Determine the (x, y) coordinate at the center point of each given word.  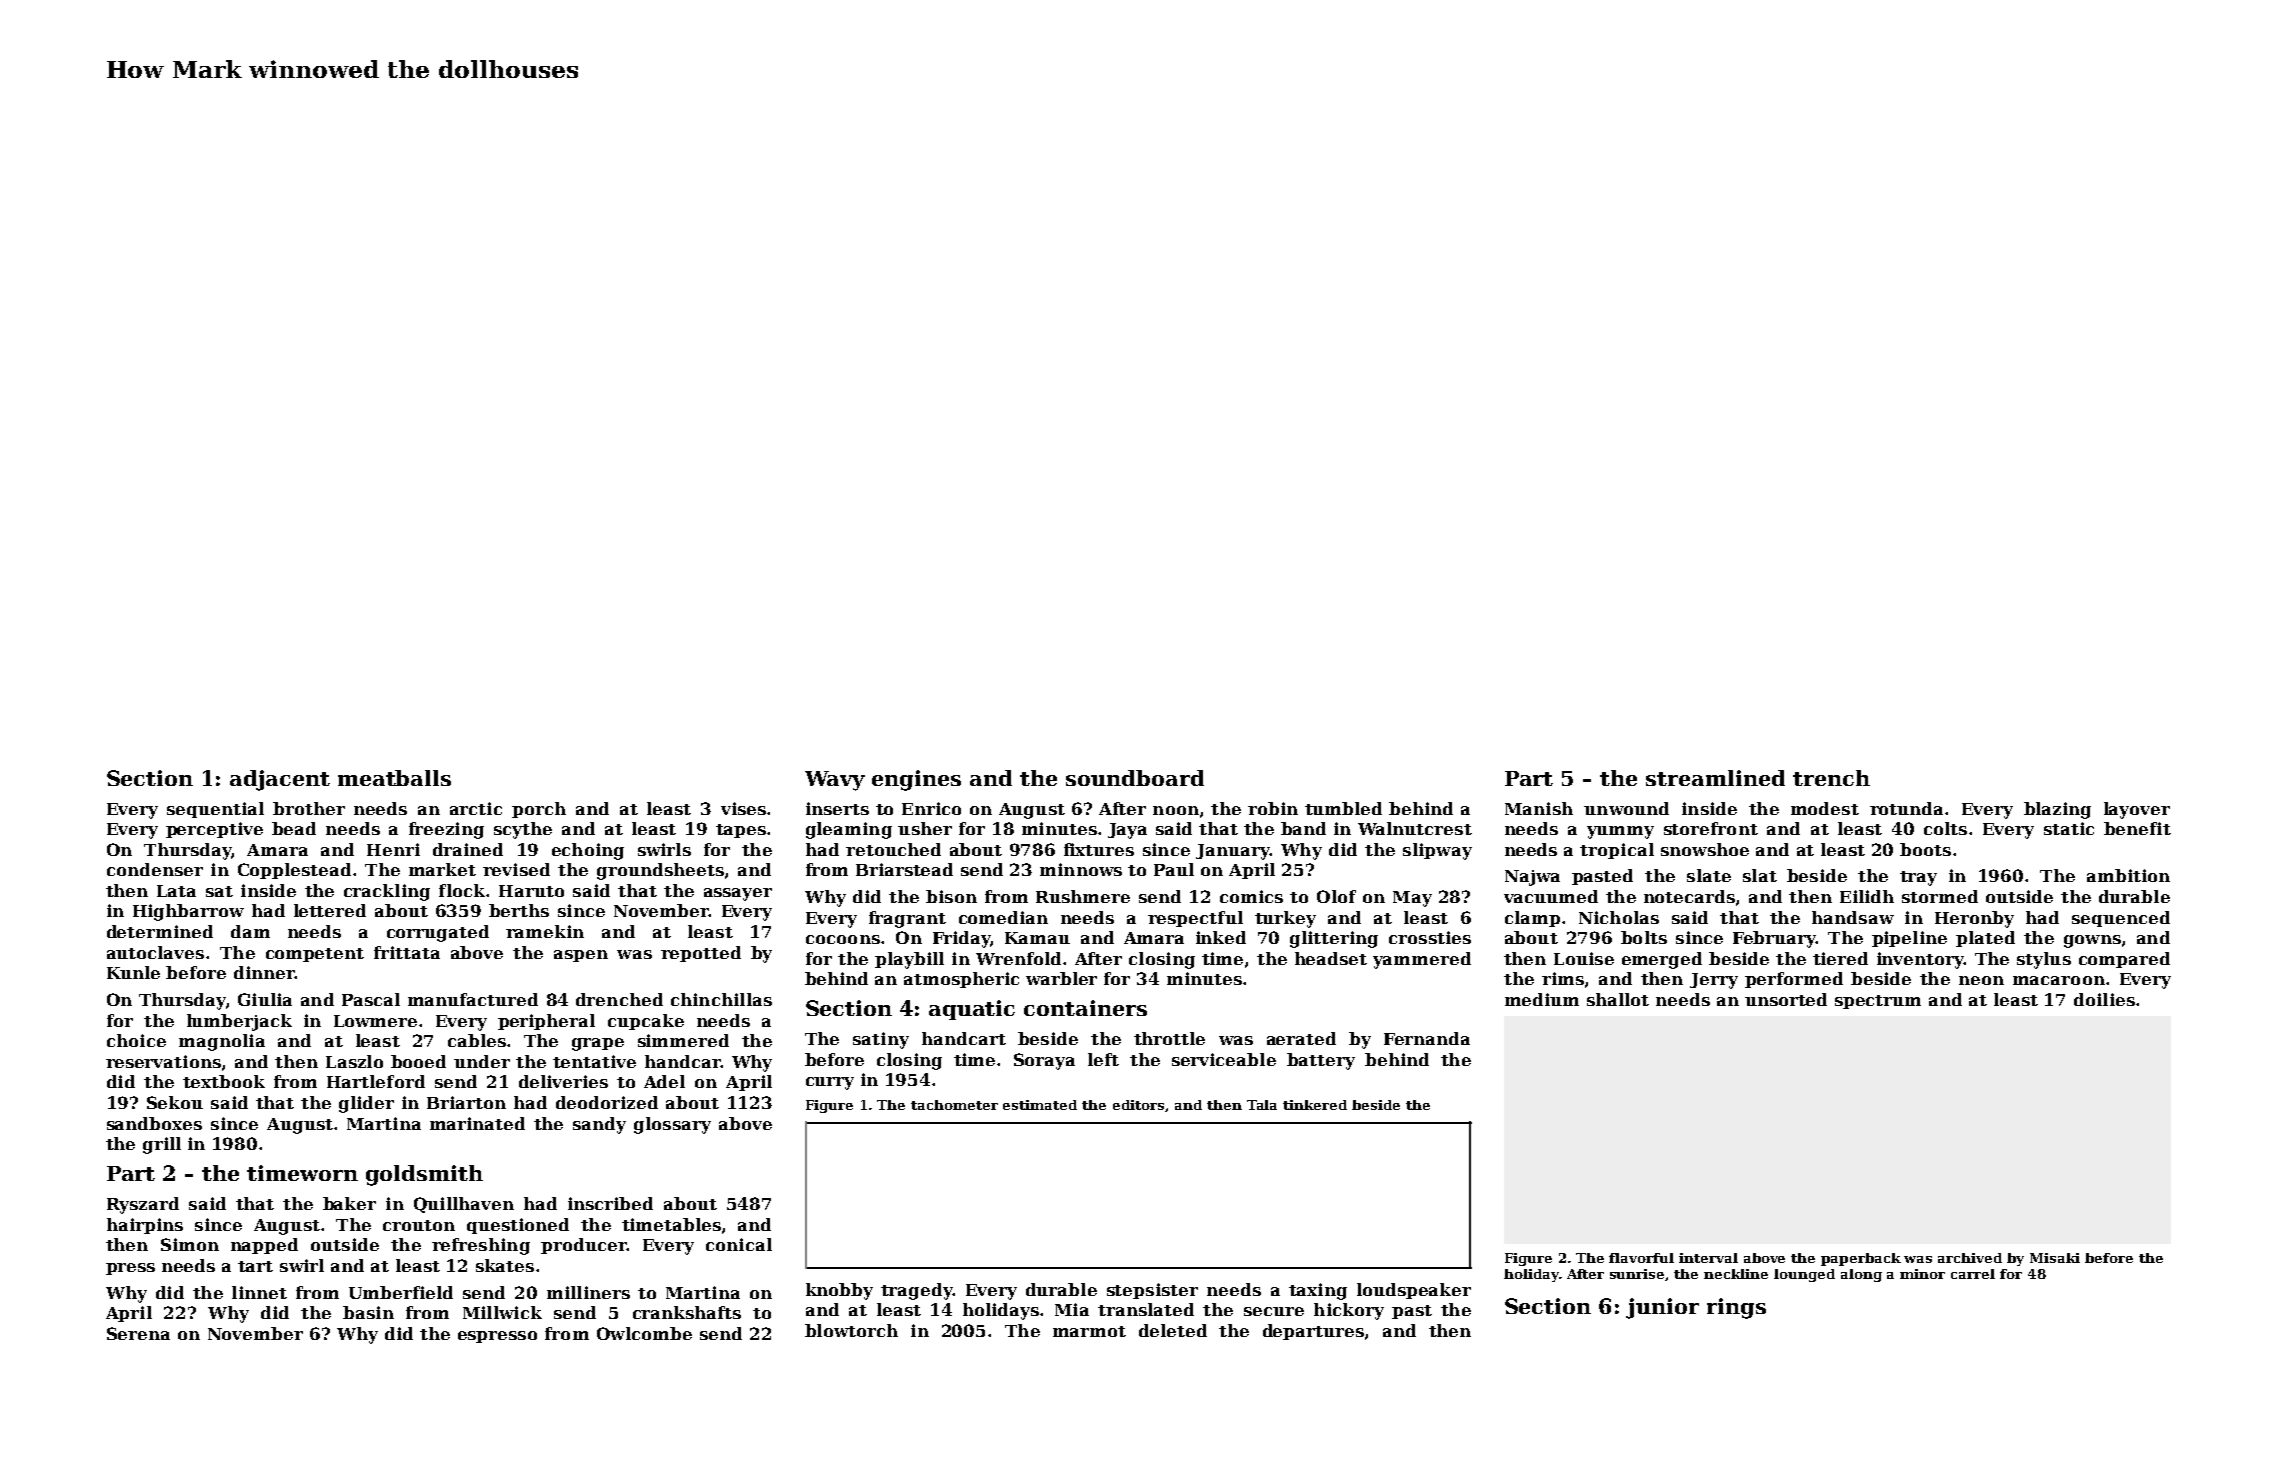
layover (2137, 810)
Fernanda (1427, 1038)
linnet (259, 1292)
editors (1139, 1106)
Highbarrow (188, 912)
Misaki (2055, 1258)
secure (1274, 1311)
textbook (224, 1081)
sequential (215, 810)
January (1233, 852)
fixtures (1099, 849)
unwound (1626, 808)
